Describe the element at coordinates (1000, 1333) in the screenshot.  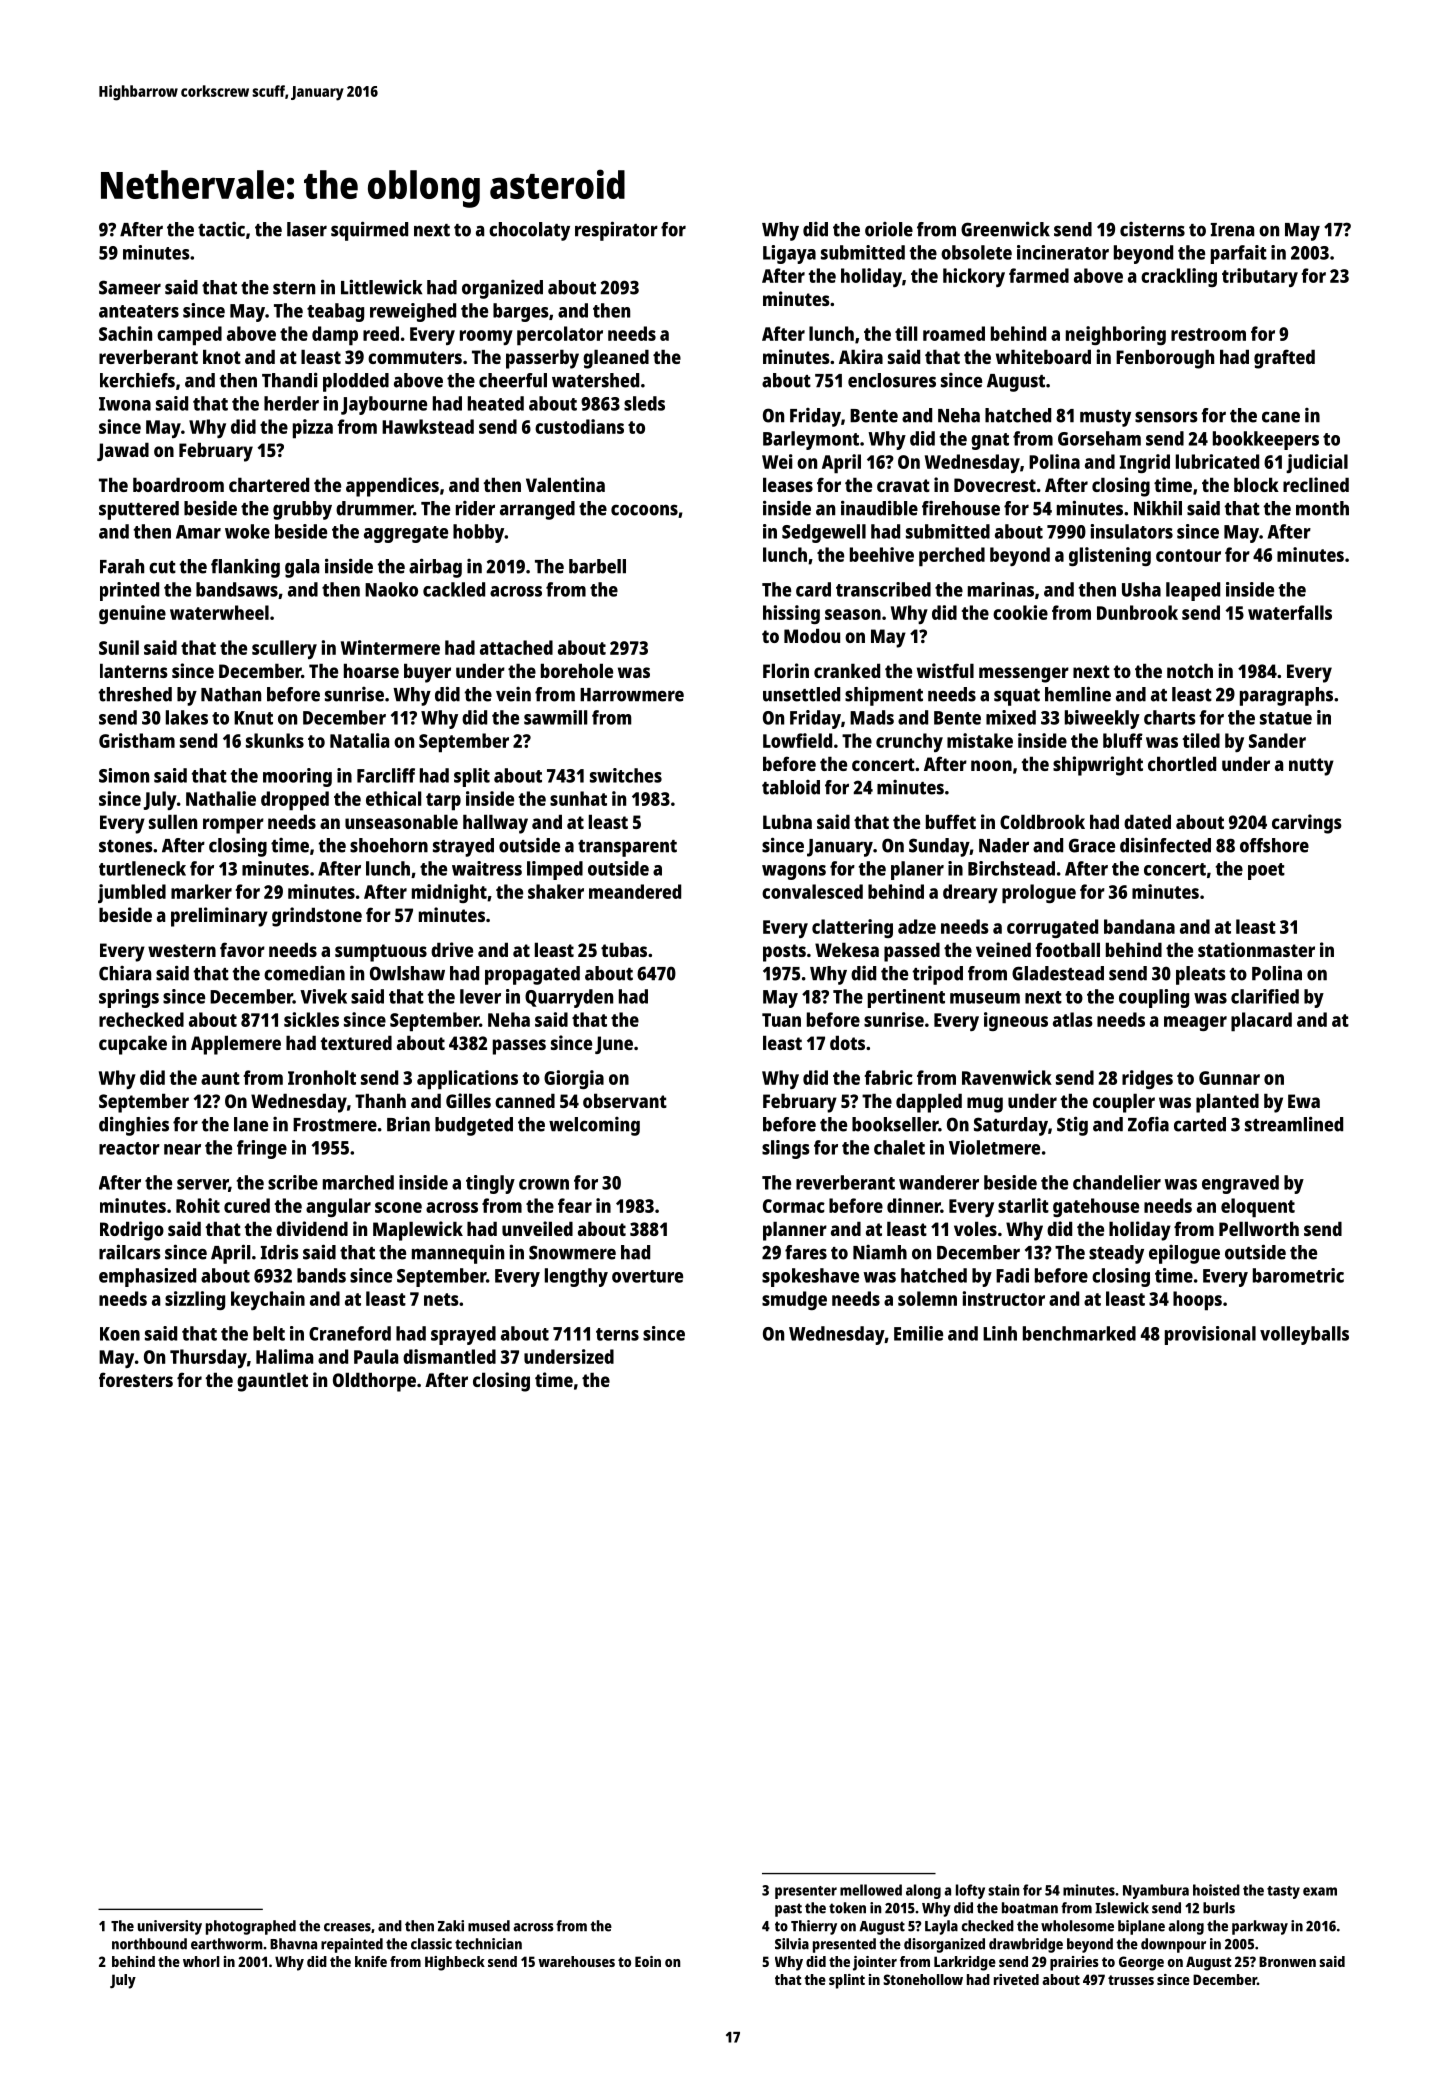
I see `Linh` at that location.
